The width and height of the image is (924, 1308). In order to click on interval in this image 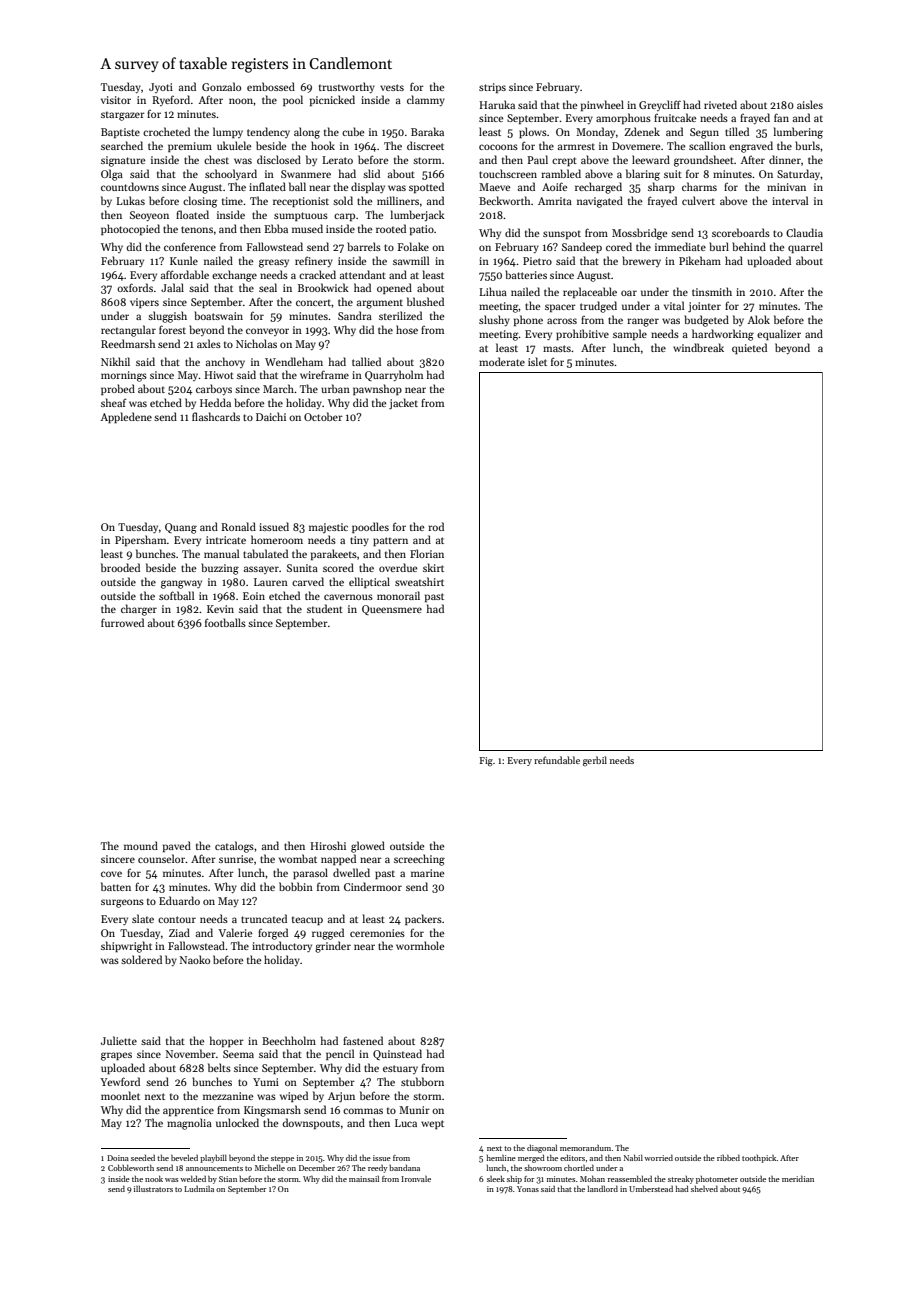, I will do `click(790, 200)`.
